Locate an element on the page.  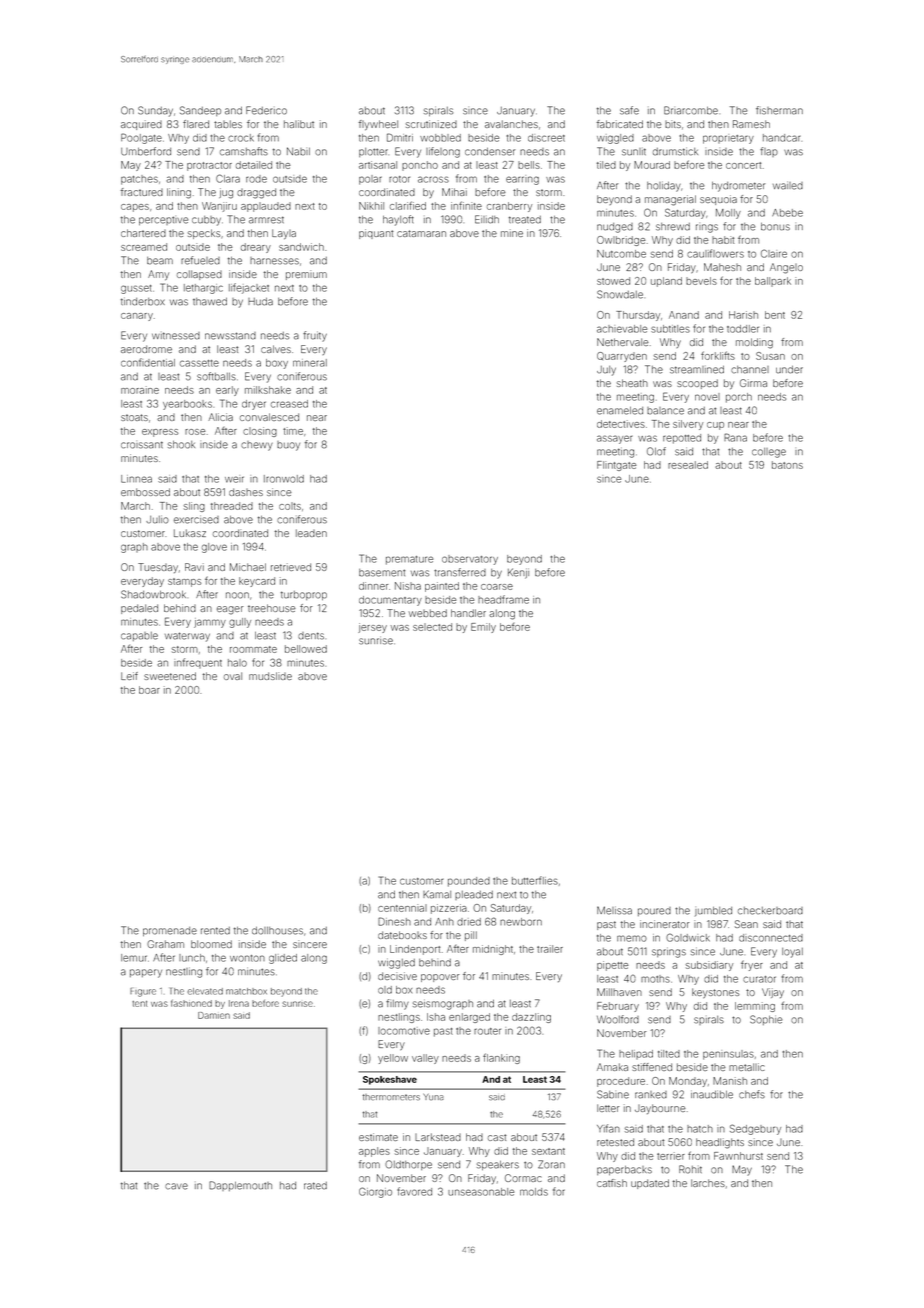
fisherman is located at coordinates (779, 110).
